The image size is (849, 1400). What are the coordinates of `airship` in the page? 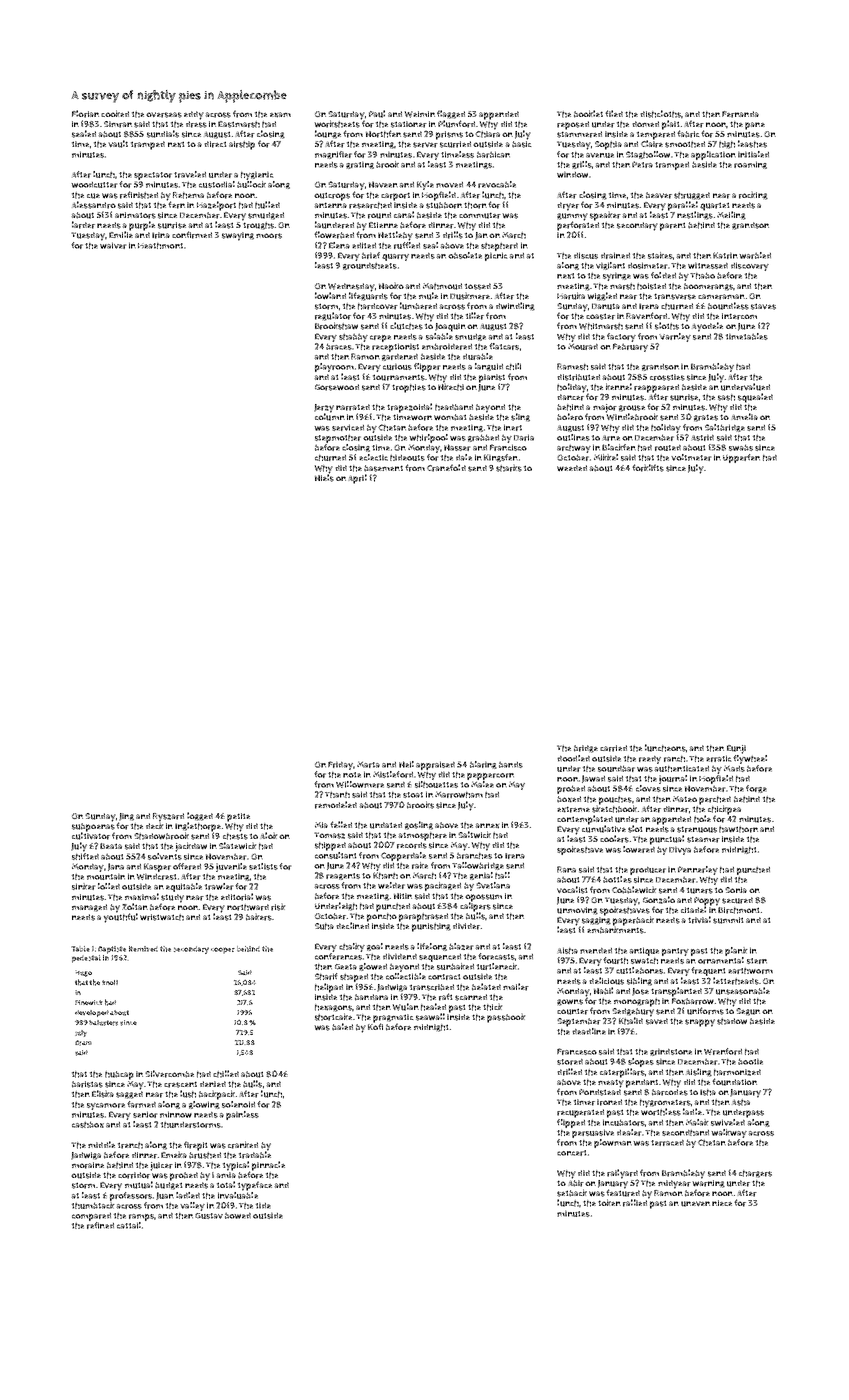 It's located at (242, 145).
